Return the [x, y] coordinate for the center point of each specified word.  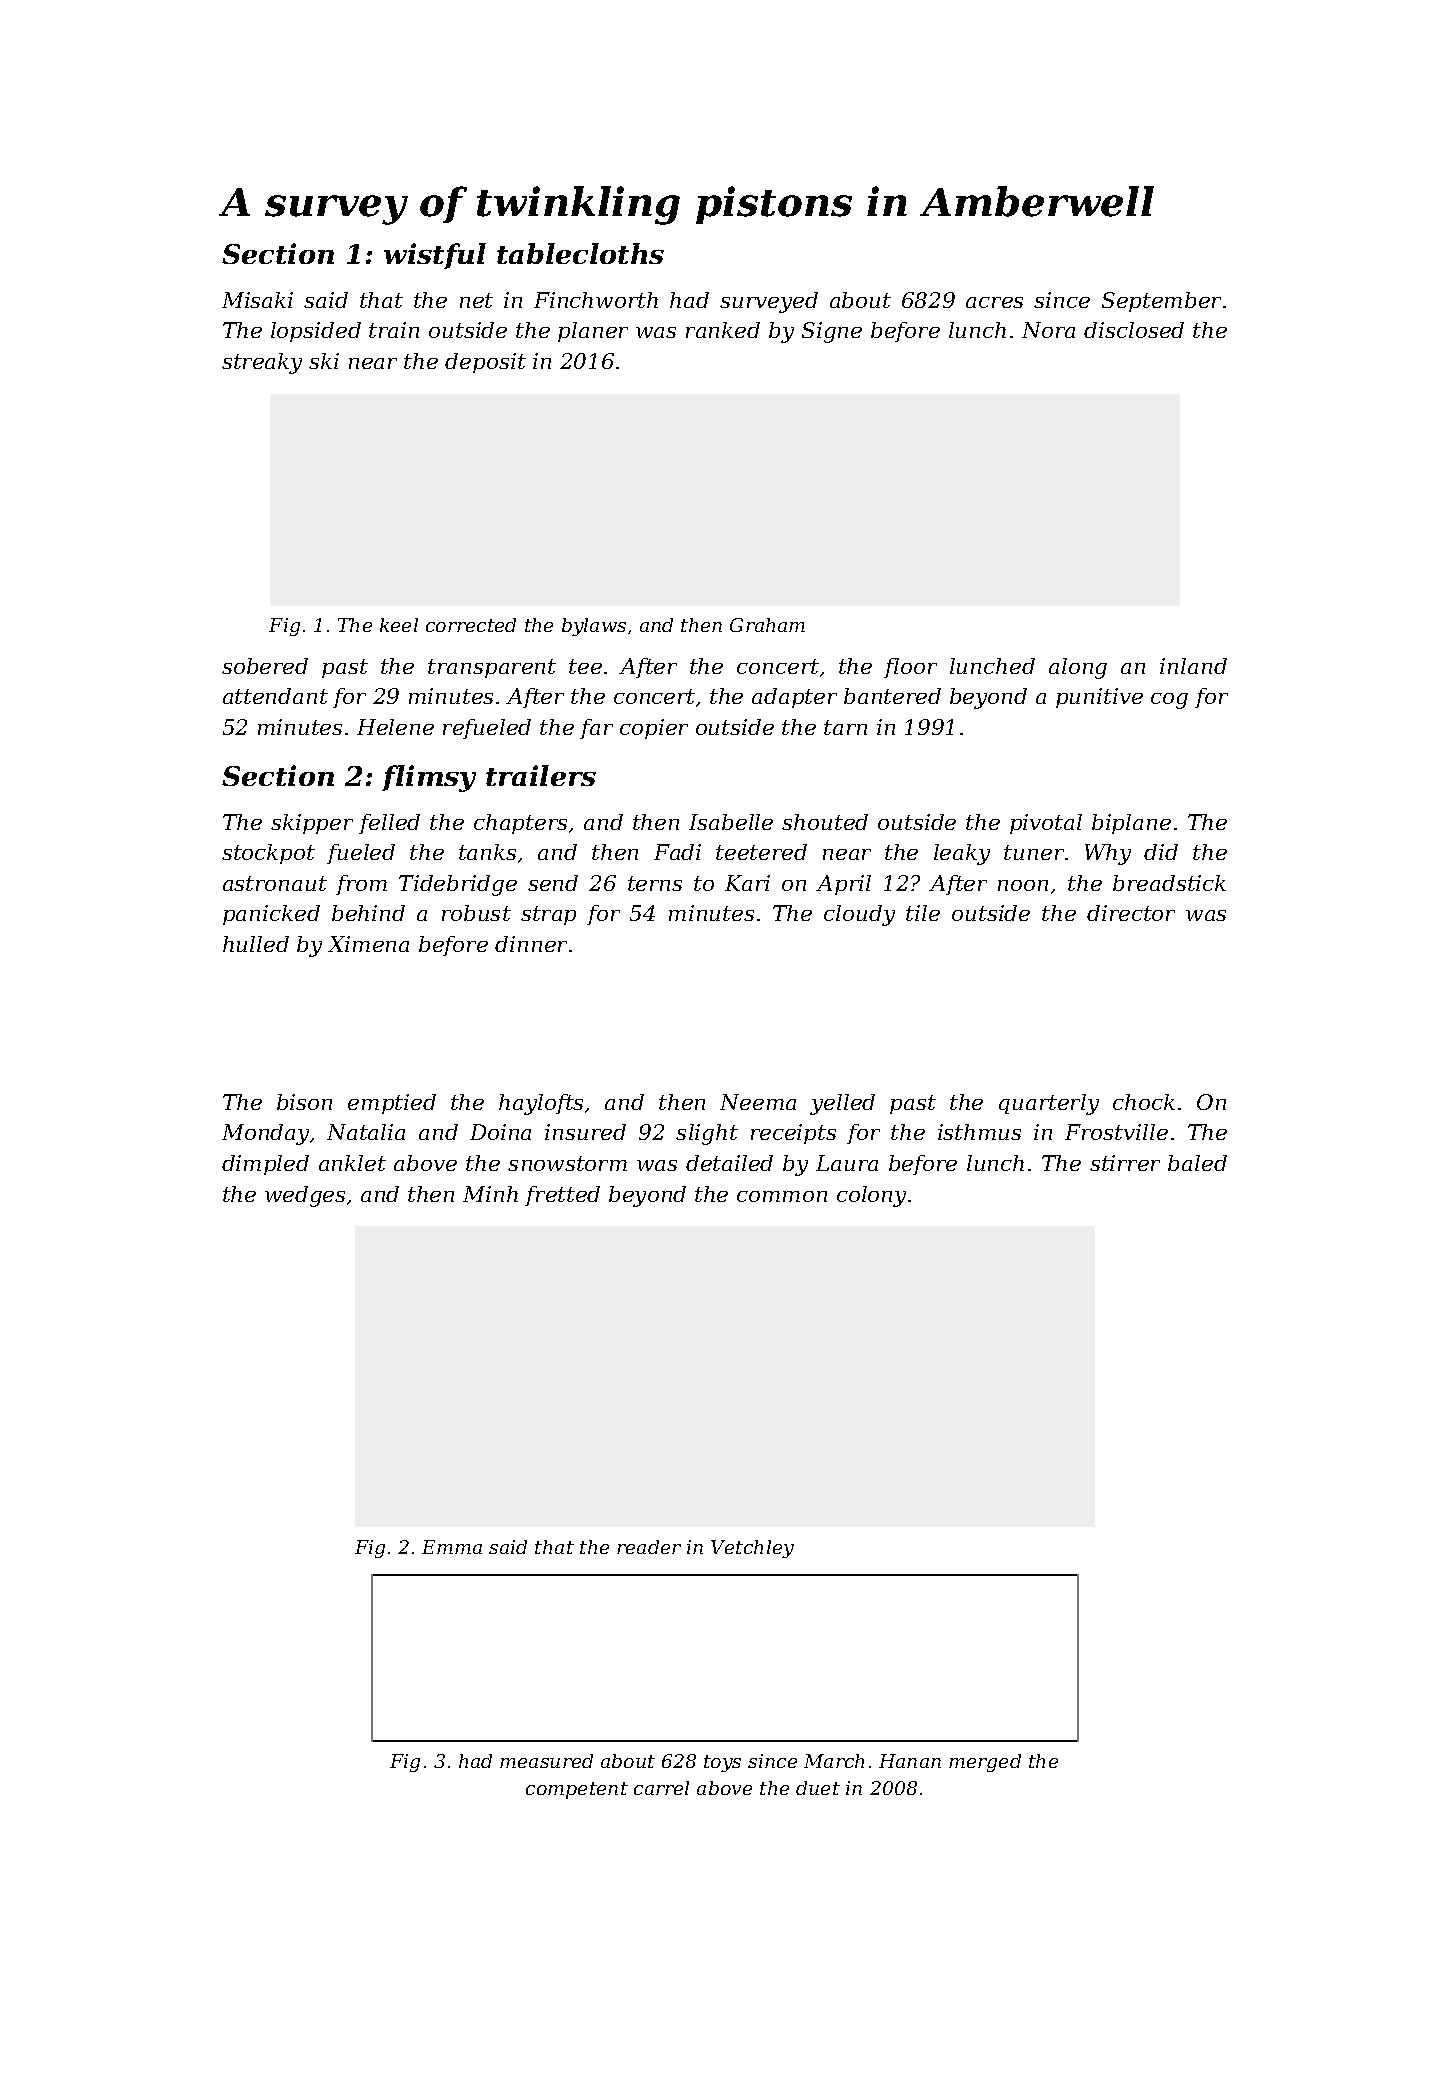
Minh [490, 1194]
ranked [723, 330]
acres [994, 302]
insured [585, 1132]
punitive [1099, 698]
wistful [435, 256]
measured [546, 1761]
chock [1144, 1102]
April [843, 885]
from [361, 885]
